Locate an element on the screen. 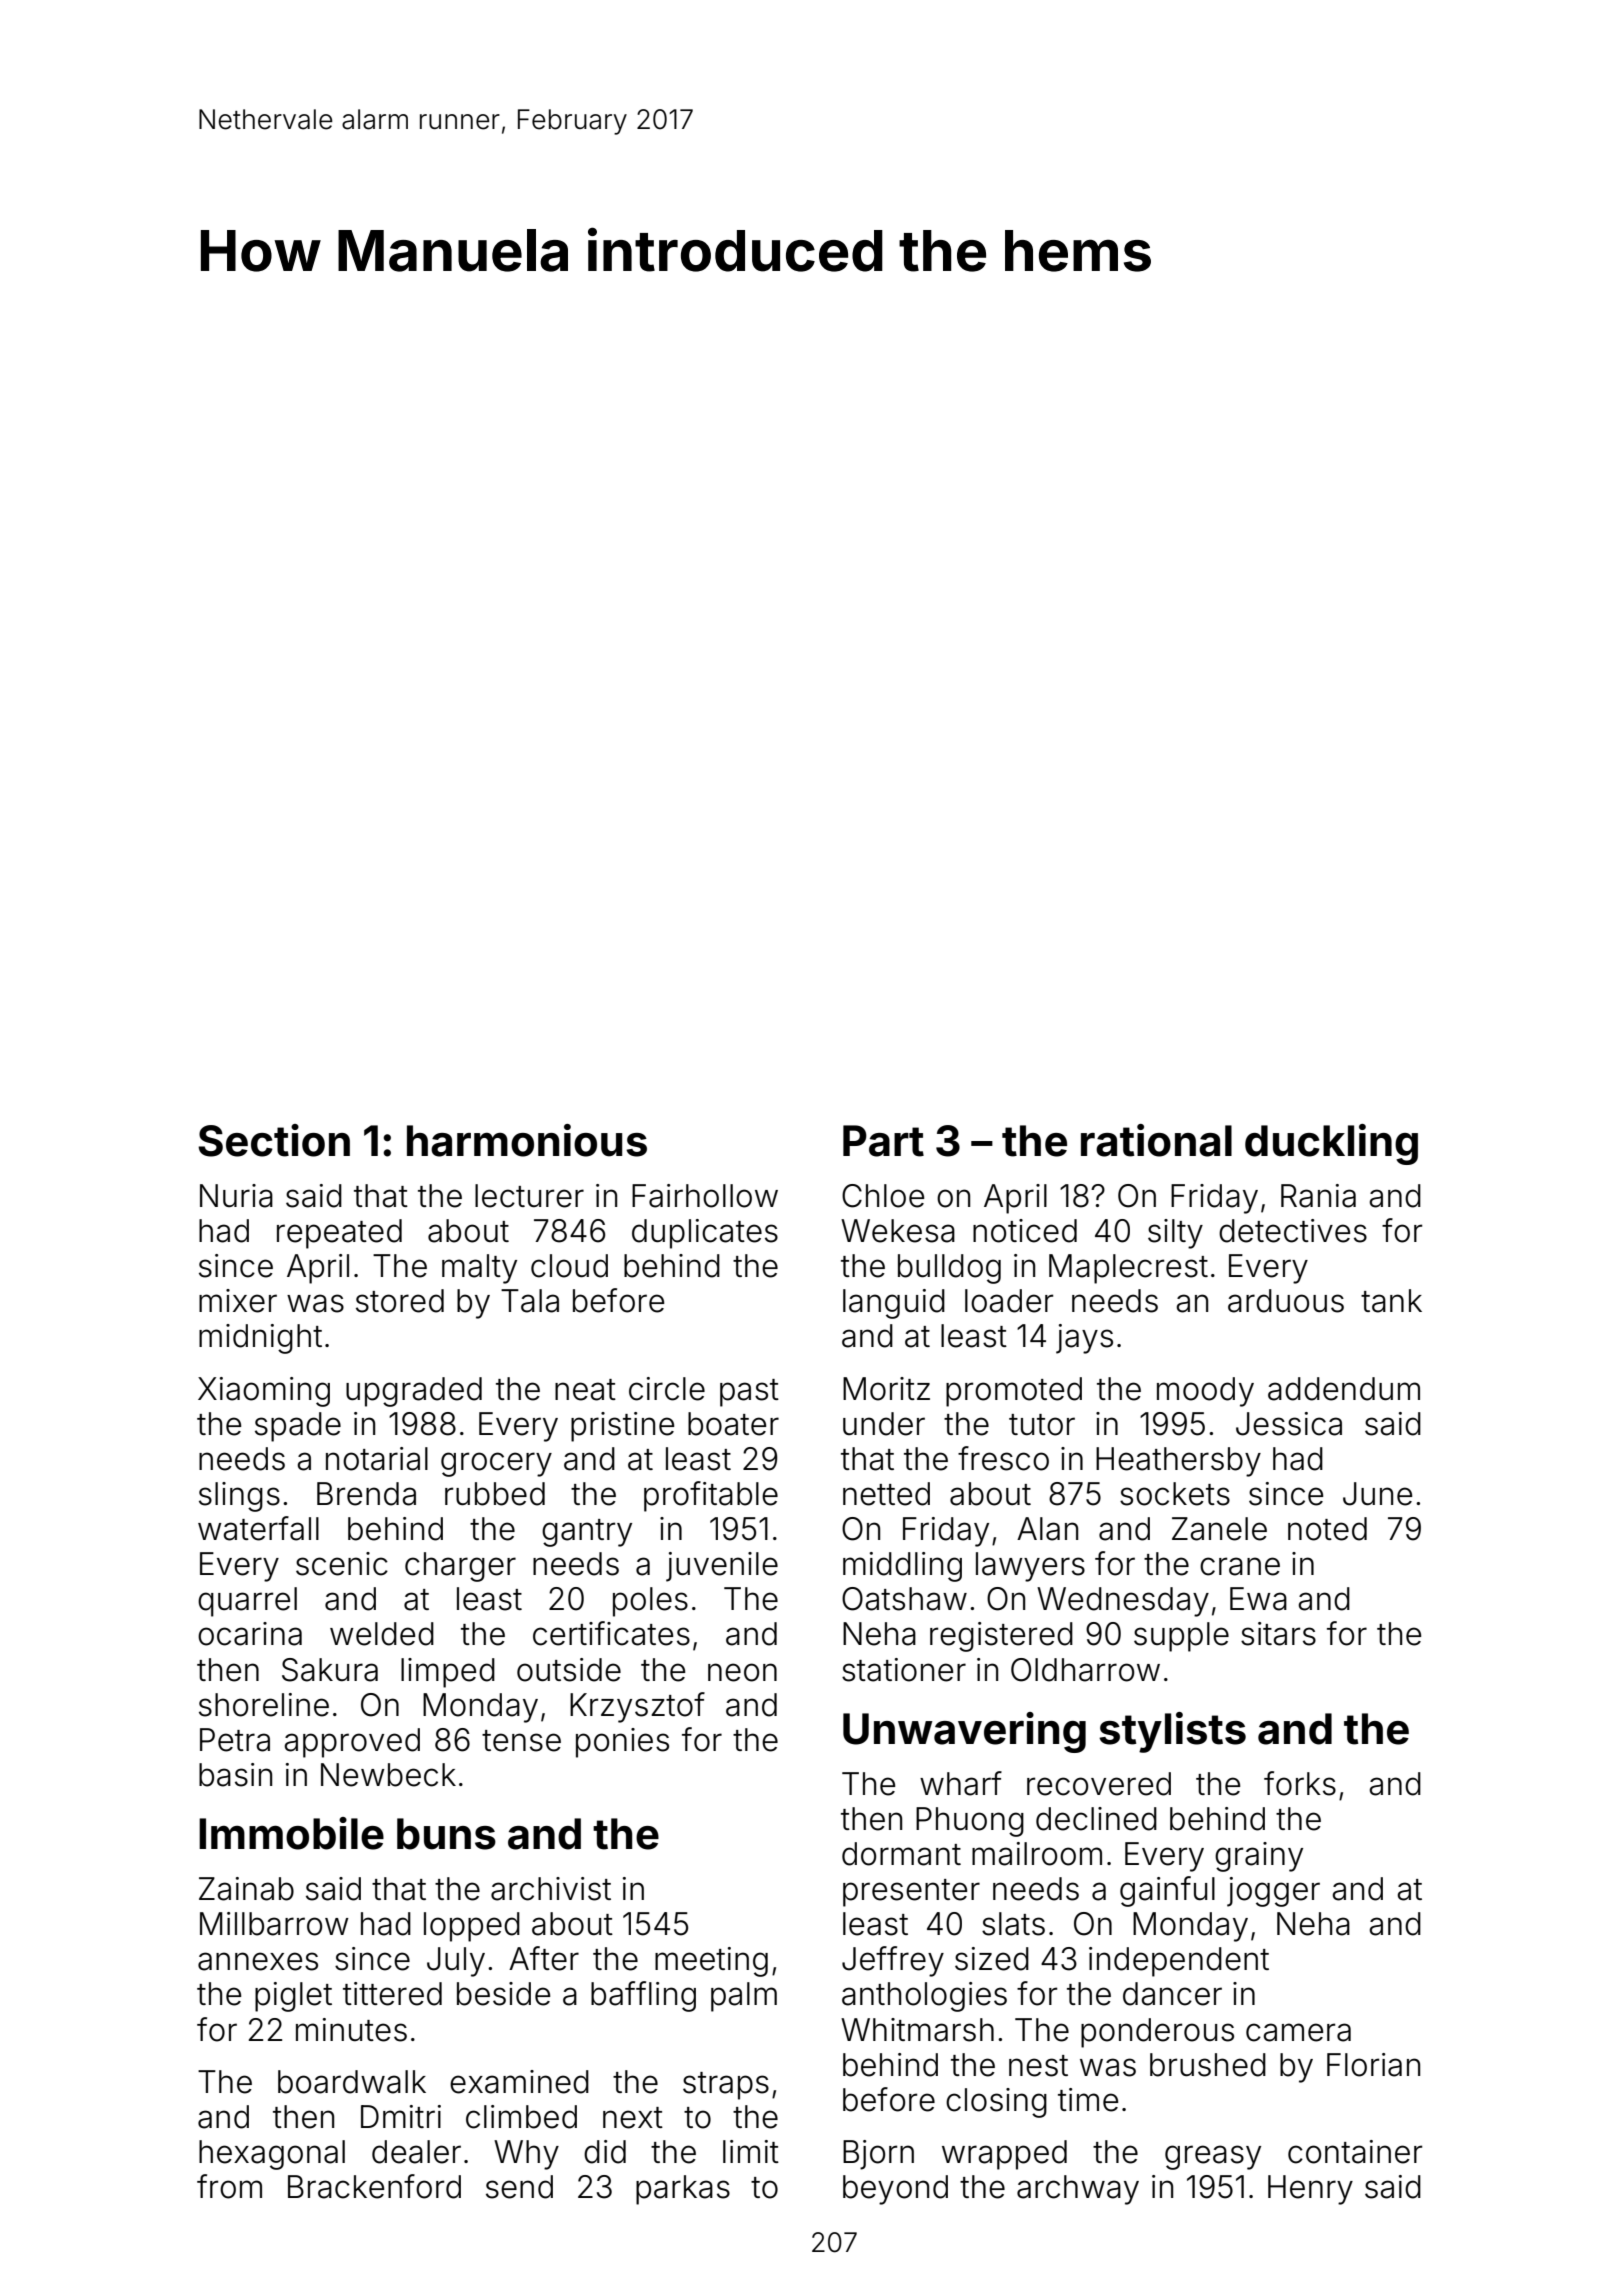 The width and height of the screenshot is (1620, 2292). meeting is located at coordinates (711, 1962).
